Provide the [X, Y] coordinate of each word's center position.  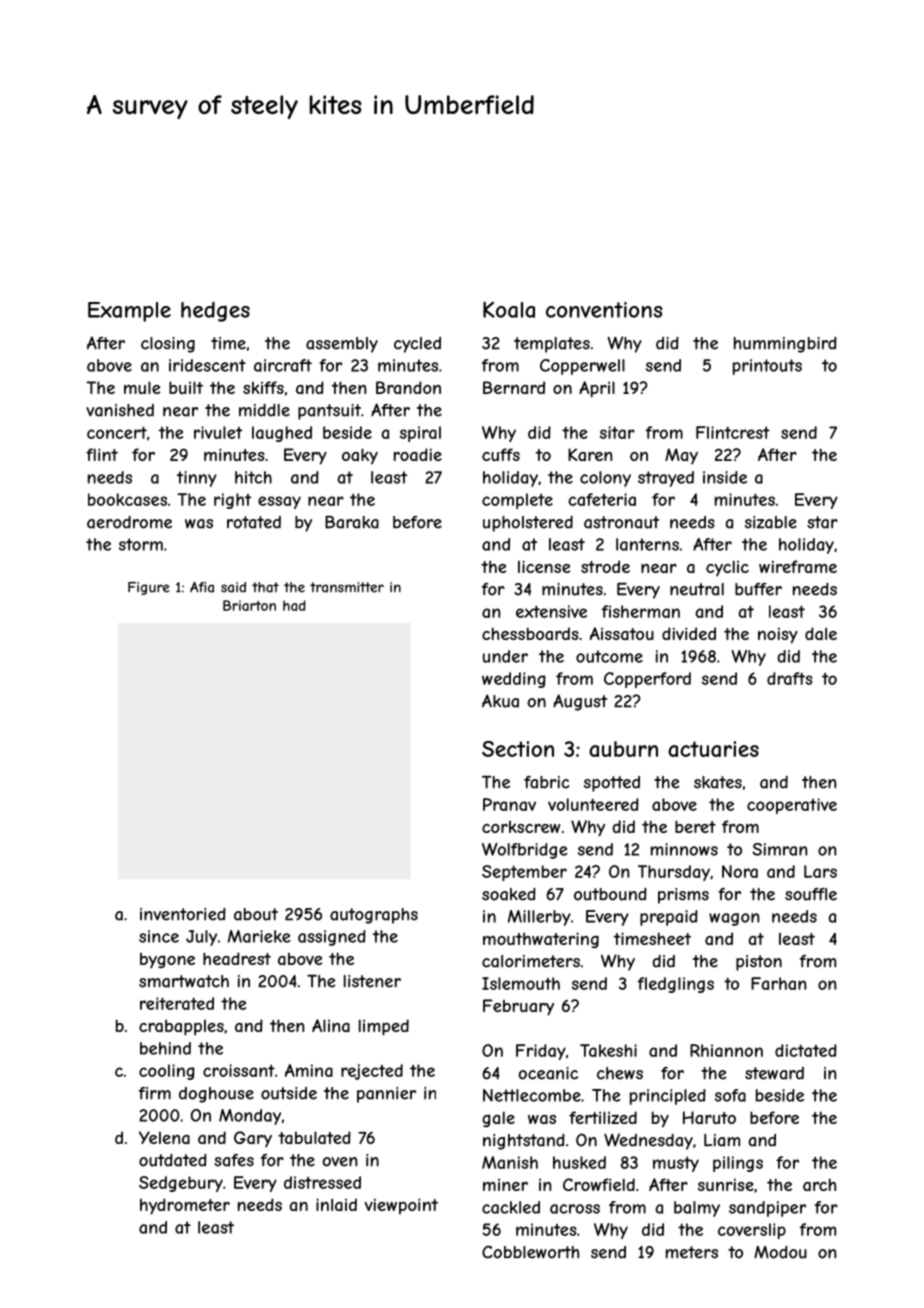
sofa [730, 1095]
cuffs [501, 454]
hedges [215, 311]
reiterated [177, 1003]
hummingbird [785, 345]
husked [579, 1162]
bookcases [127, 499]
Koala [509, 309]
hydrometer [185, 1206]
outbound [610, 894]
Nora [740, 871]
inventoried [183, 914]
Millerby [539, 918]
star [822, 522]
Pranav [509, 804]
